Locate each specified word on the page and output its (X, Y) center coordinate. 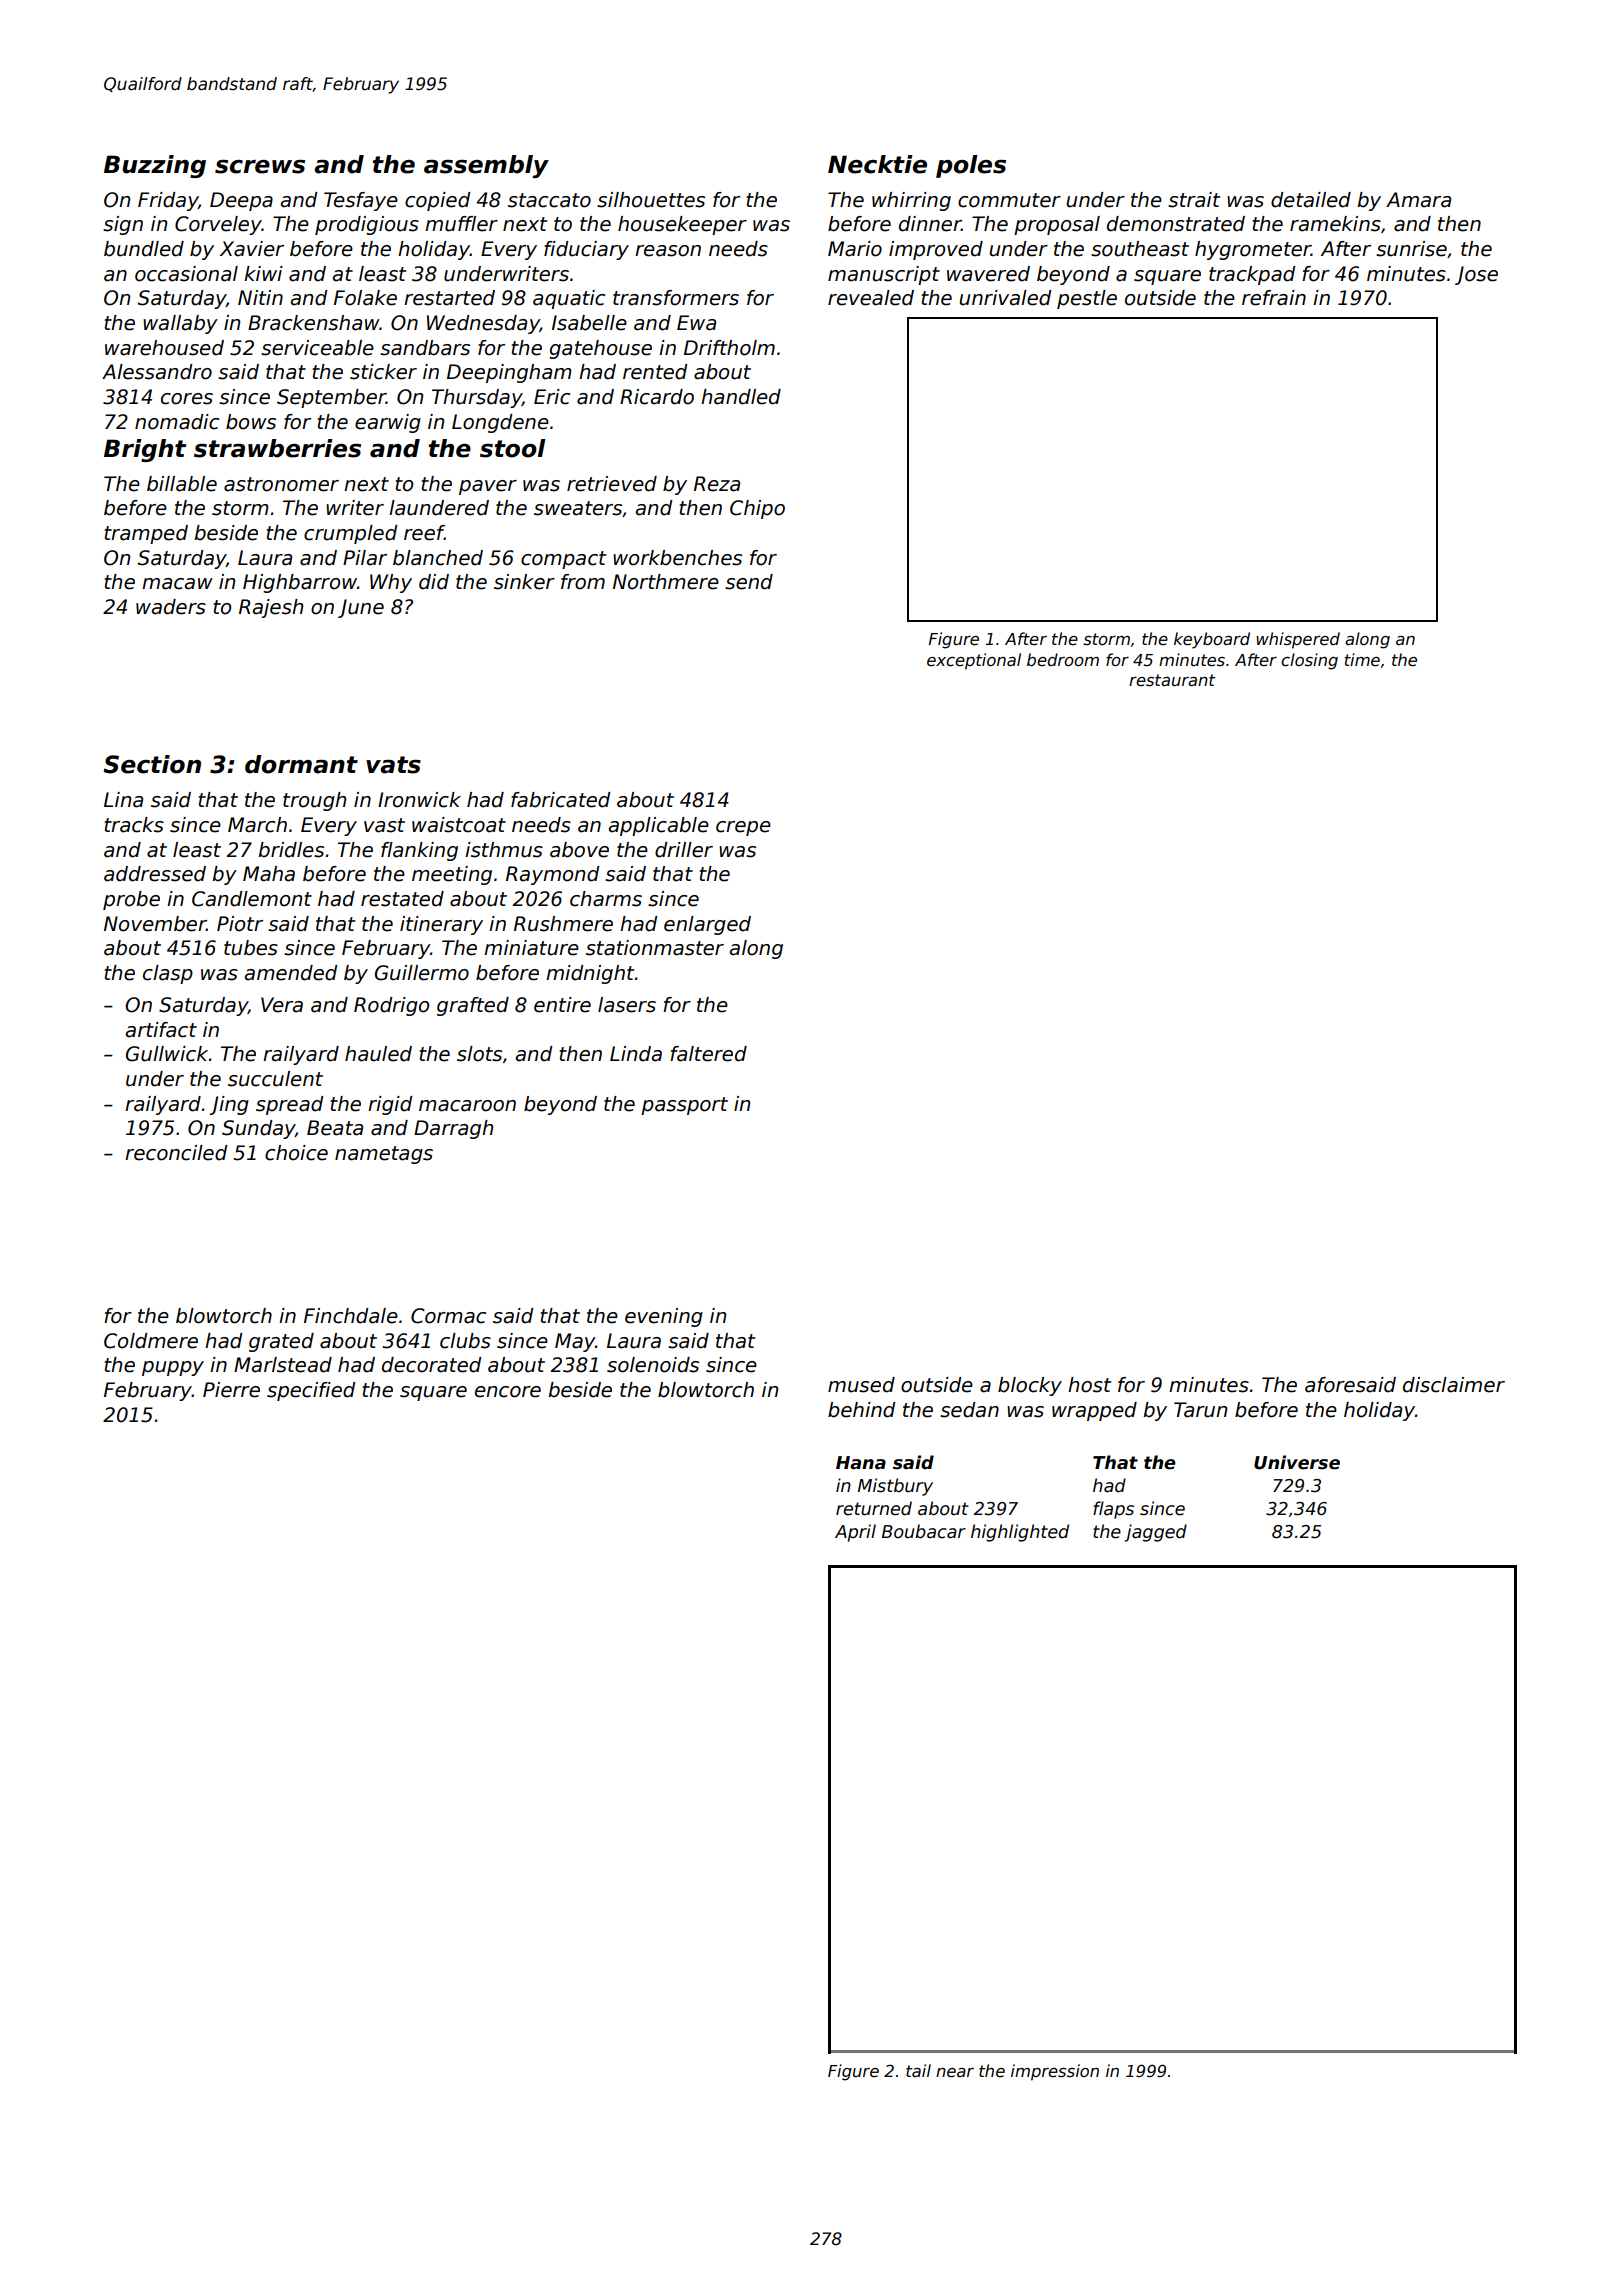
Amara (1418, 200)
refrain (1274, 298)
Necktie (877, 164)
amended (290, 973)
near (955, 2072)
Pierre (231, 1390)
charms (606, 899)
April (855, 1533)
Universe (1297, 1462)
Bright (145, 450)
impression (1055, 2072)
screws (260, 167)
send (749, 582)
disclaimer (1454, 1385)
